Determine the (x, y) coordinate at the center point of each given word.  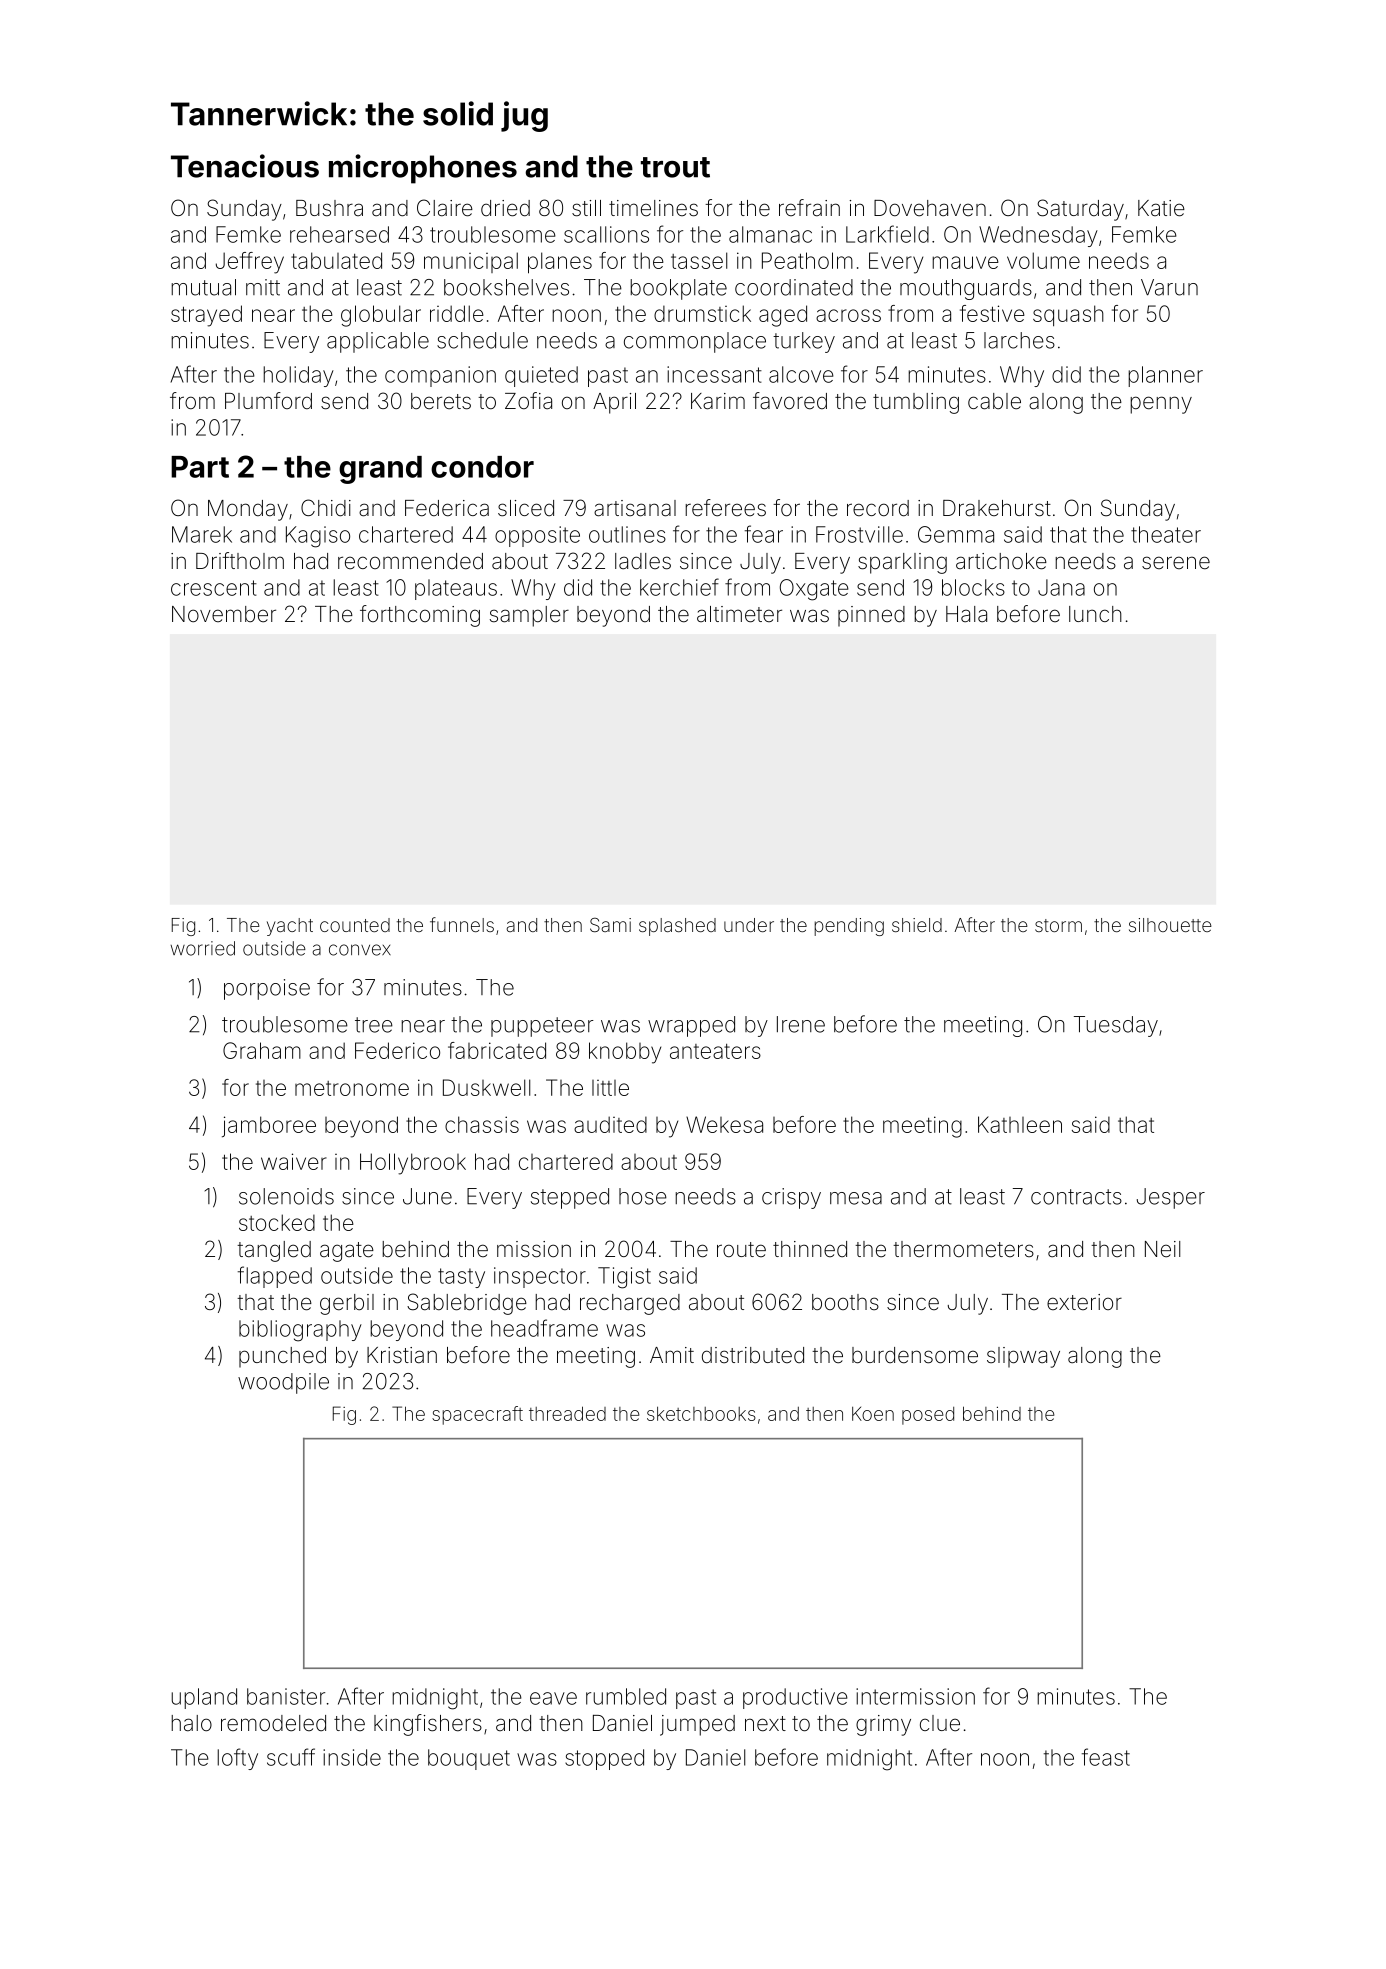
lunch (1095, 614)
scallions (606, 234)
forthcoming (420, 616)
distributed (753, 1355)
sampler (529, 616)
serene (1176, 563)
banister (286, 1696)
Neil (1162, 1249)
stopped (604, 1759)
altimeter (739, 614)
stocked (277, 1222)
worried (203, 948)
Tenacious (245, 166)
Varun (1169, 287)
